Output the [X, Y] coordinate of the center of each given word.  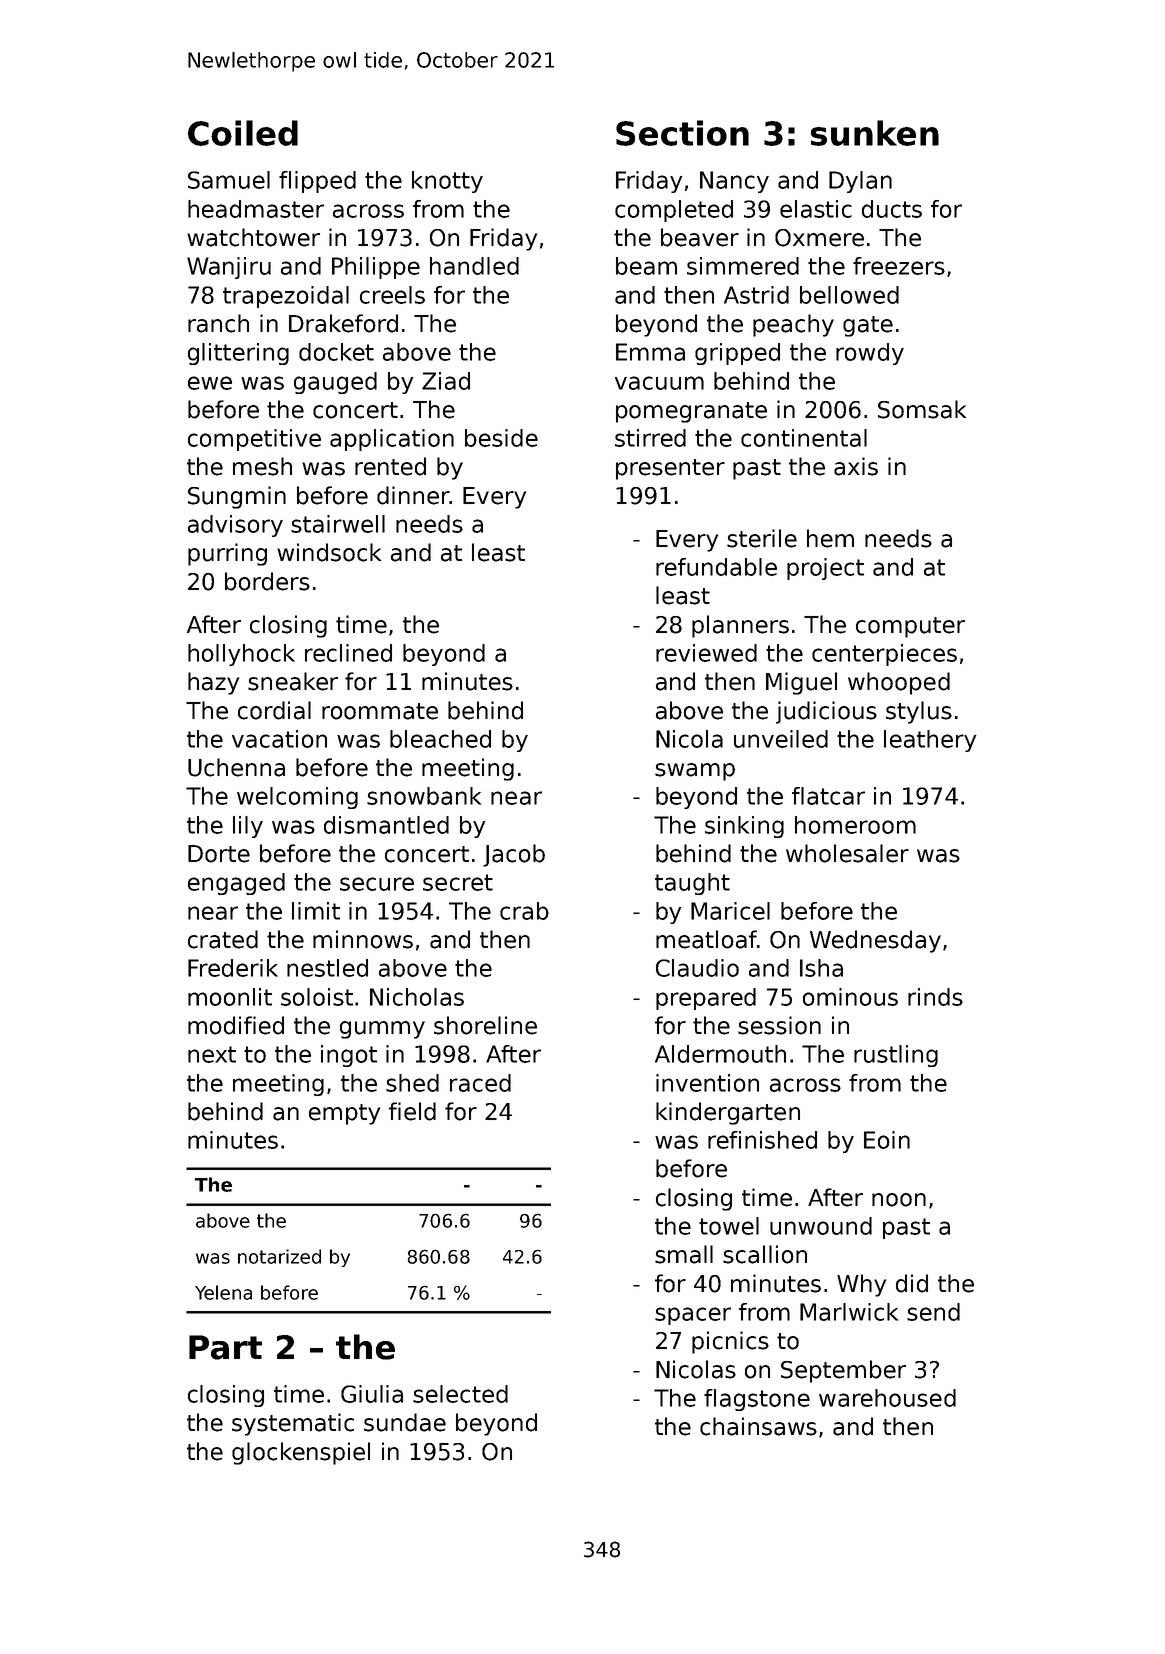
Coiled [243, 133]
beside [501, 438]
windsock [329, 552]
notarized [279, 1256]
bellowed [849, 295]
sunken [875, 133]
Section [682, 133]
